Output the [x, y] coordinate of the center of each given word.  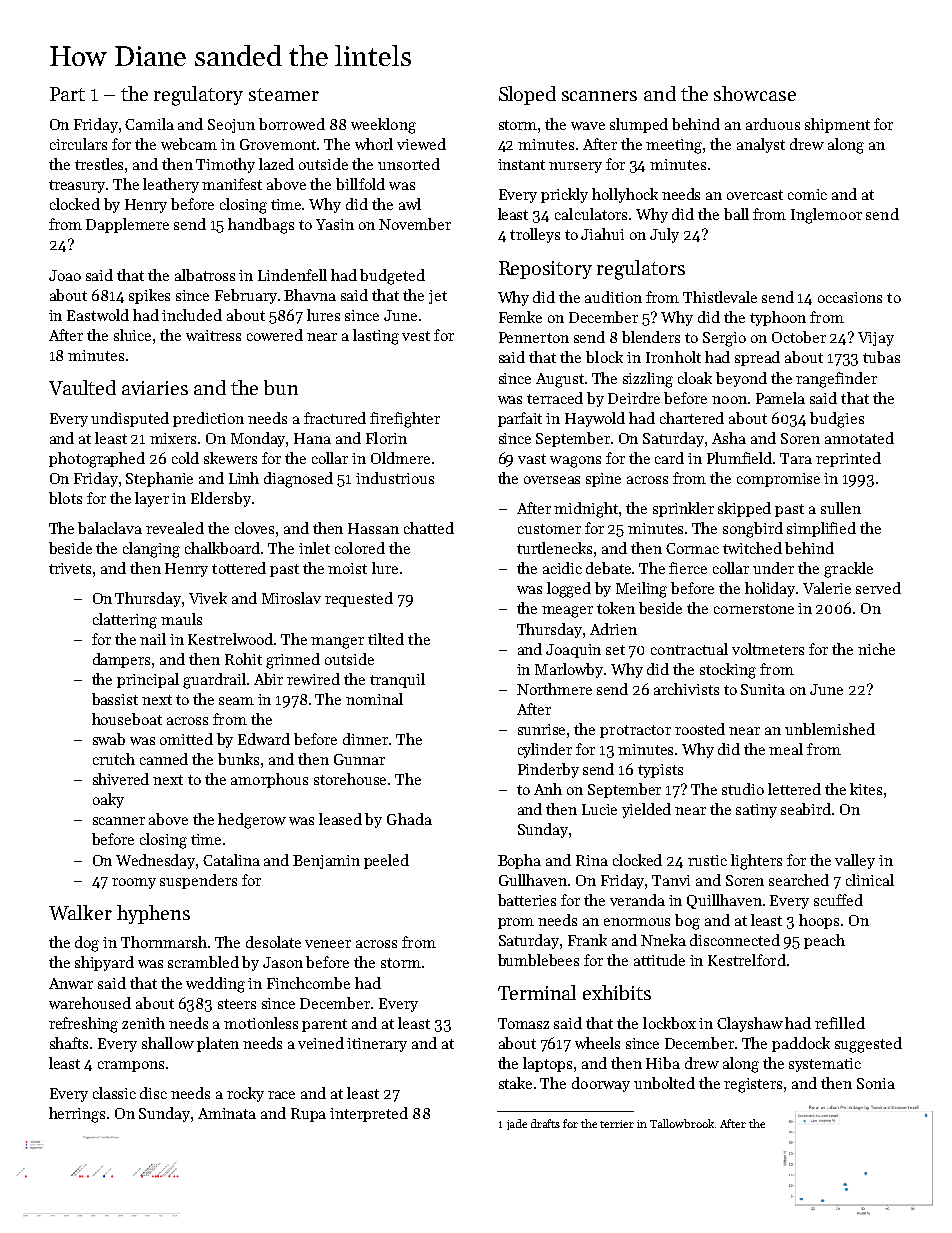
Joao [65, 275]
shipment [837, 125]
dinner [365, 739]
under [773, 568]
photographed [97, 460]
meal [786, 749]
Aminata [227, 1113]
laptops [547, 1064]
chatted [429, 528]
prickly [564, 195]
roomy [134, 883]
